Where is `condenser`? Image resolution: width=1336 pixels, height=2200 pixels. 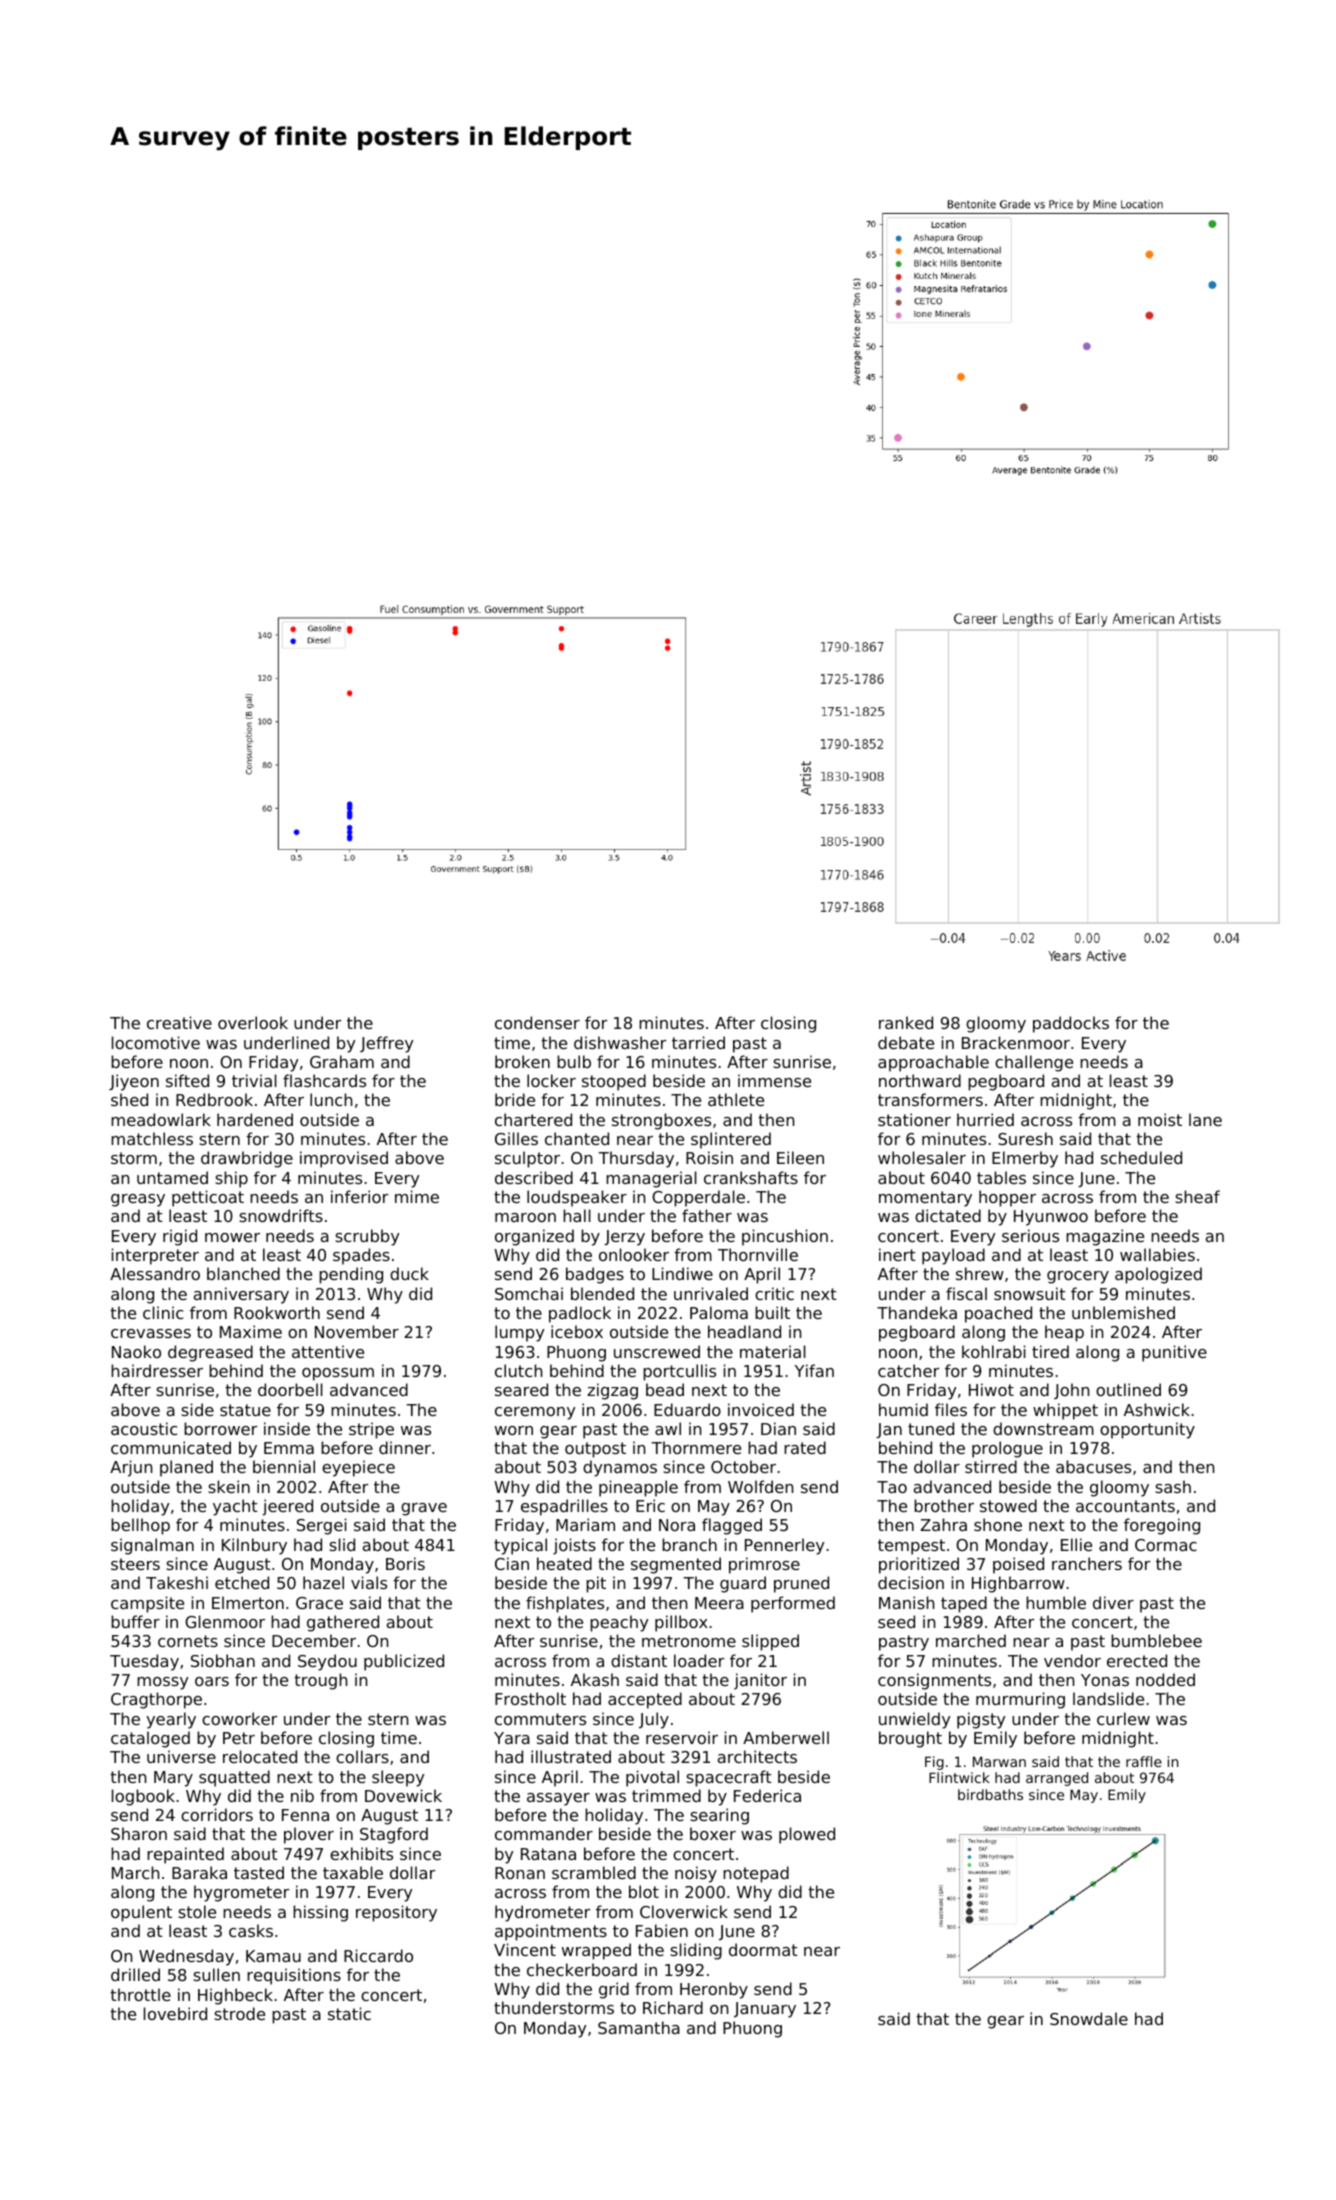 condenser is located at coordinates (537, 1022).
